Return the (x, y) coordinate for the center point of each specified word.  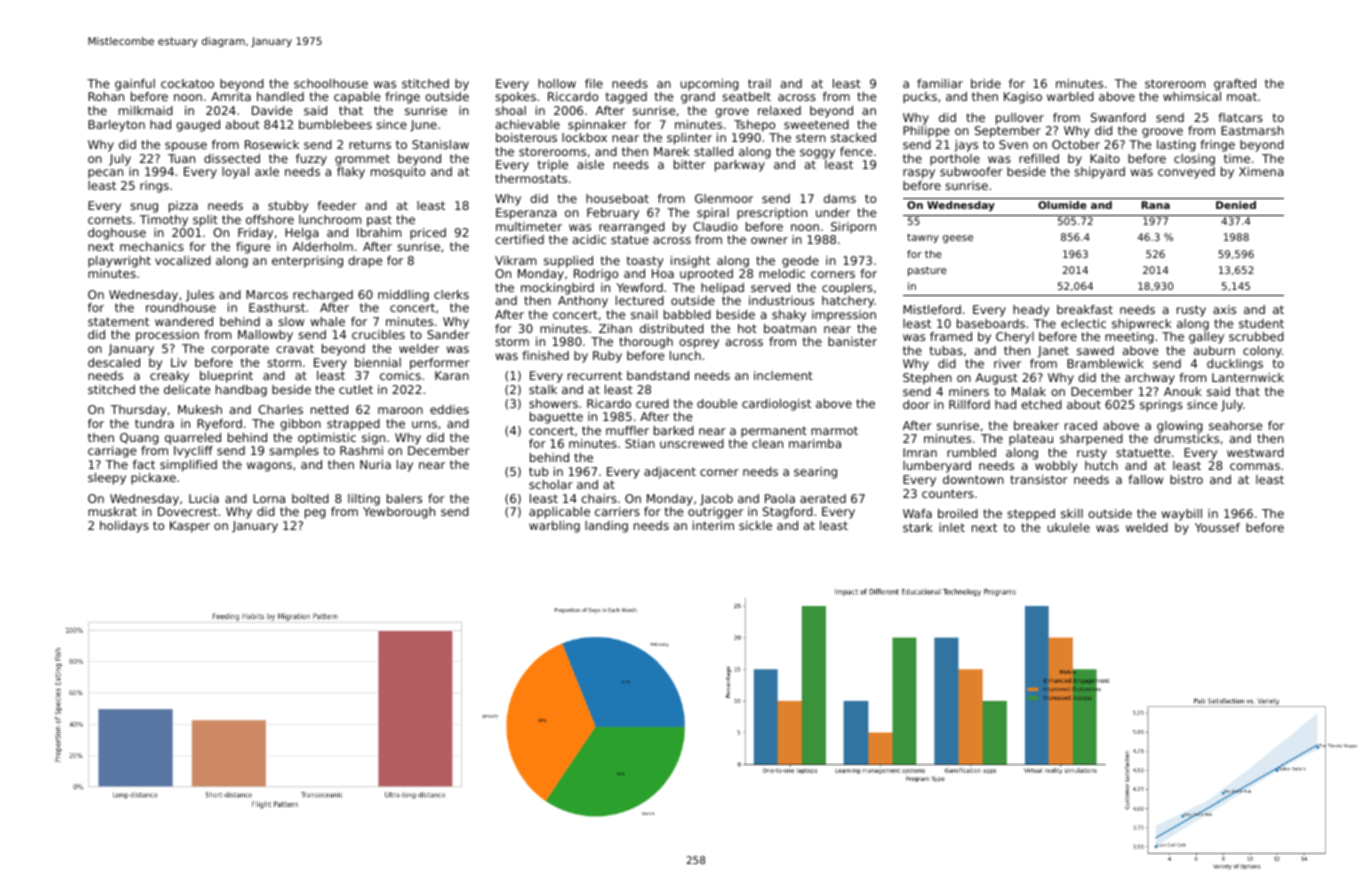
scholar (551, 484)
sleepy (107, 479)
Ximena (1261, 171)
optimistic (327, 439)
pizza (183, 207)
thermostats (531, 178)
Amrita (231, 96)
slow (291, 321)
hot (747, 328)
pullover (1020, 119)
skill (1072, 513)
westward (1255, 452)
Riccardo (573, 96)
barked (674, 430)
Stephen (927, 379)
